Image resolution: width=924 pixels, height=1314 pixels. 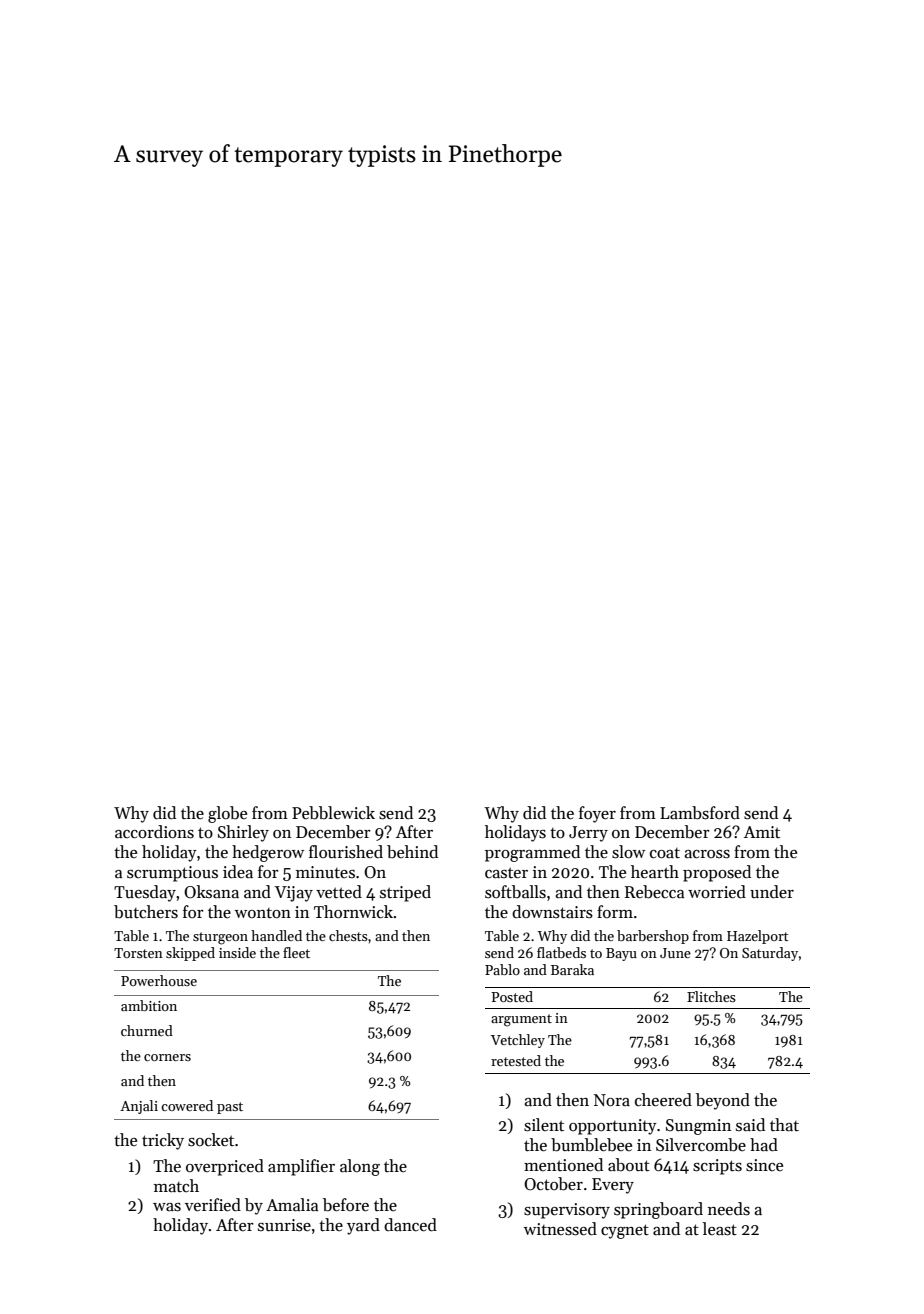 I want to click on had, so click(x=764, y=1145).
